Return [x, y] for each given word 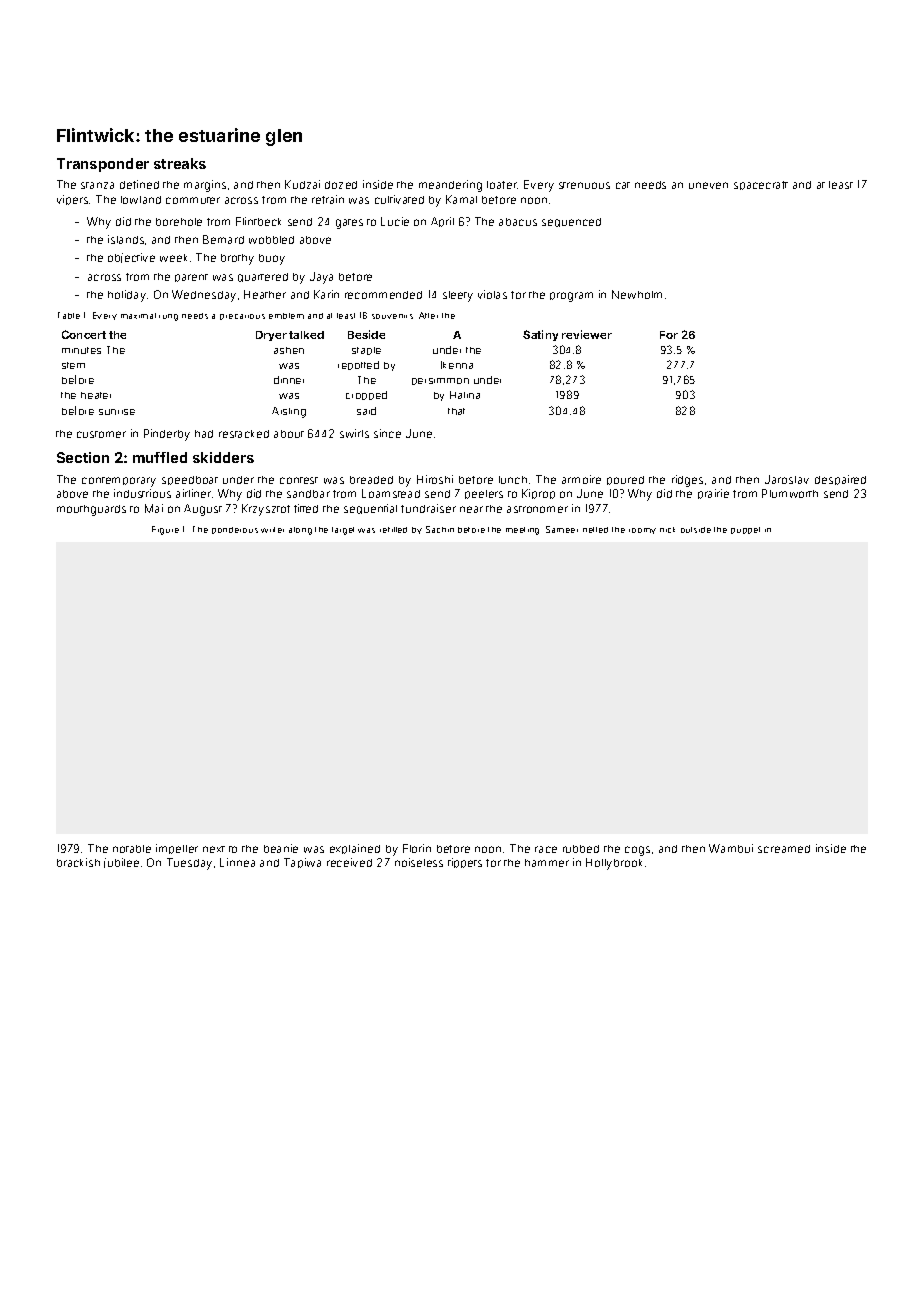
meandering [450, 186]
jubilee [121, 863]
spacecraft [761, 185]
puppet [745, 530]
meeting [522, 531]
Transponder [103, 165]
